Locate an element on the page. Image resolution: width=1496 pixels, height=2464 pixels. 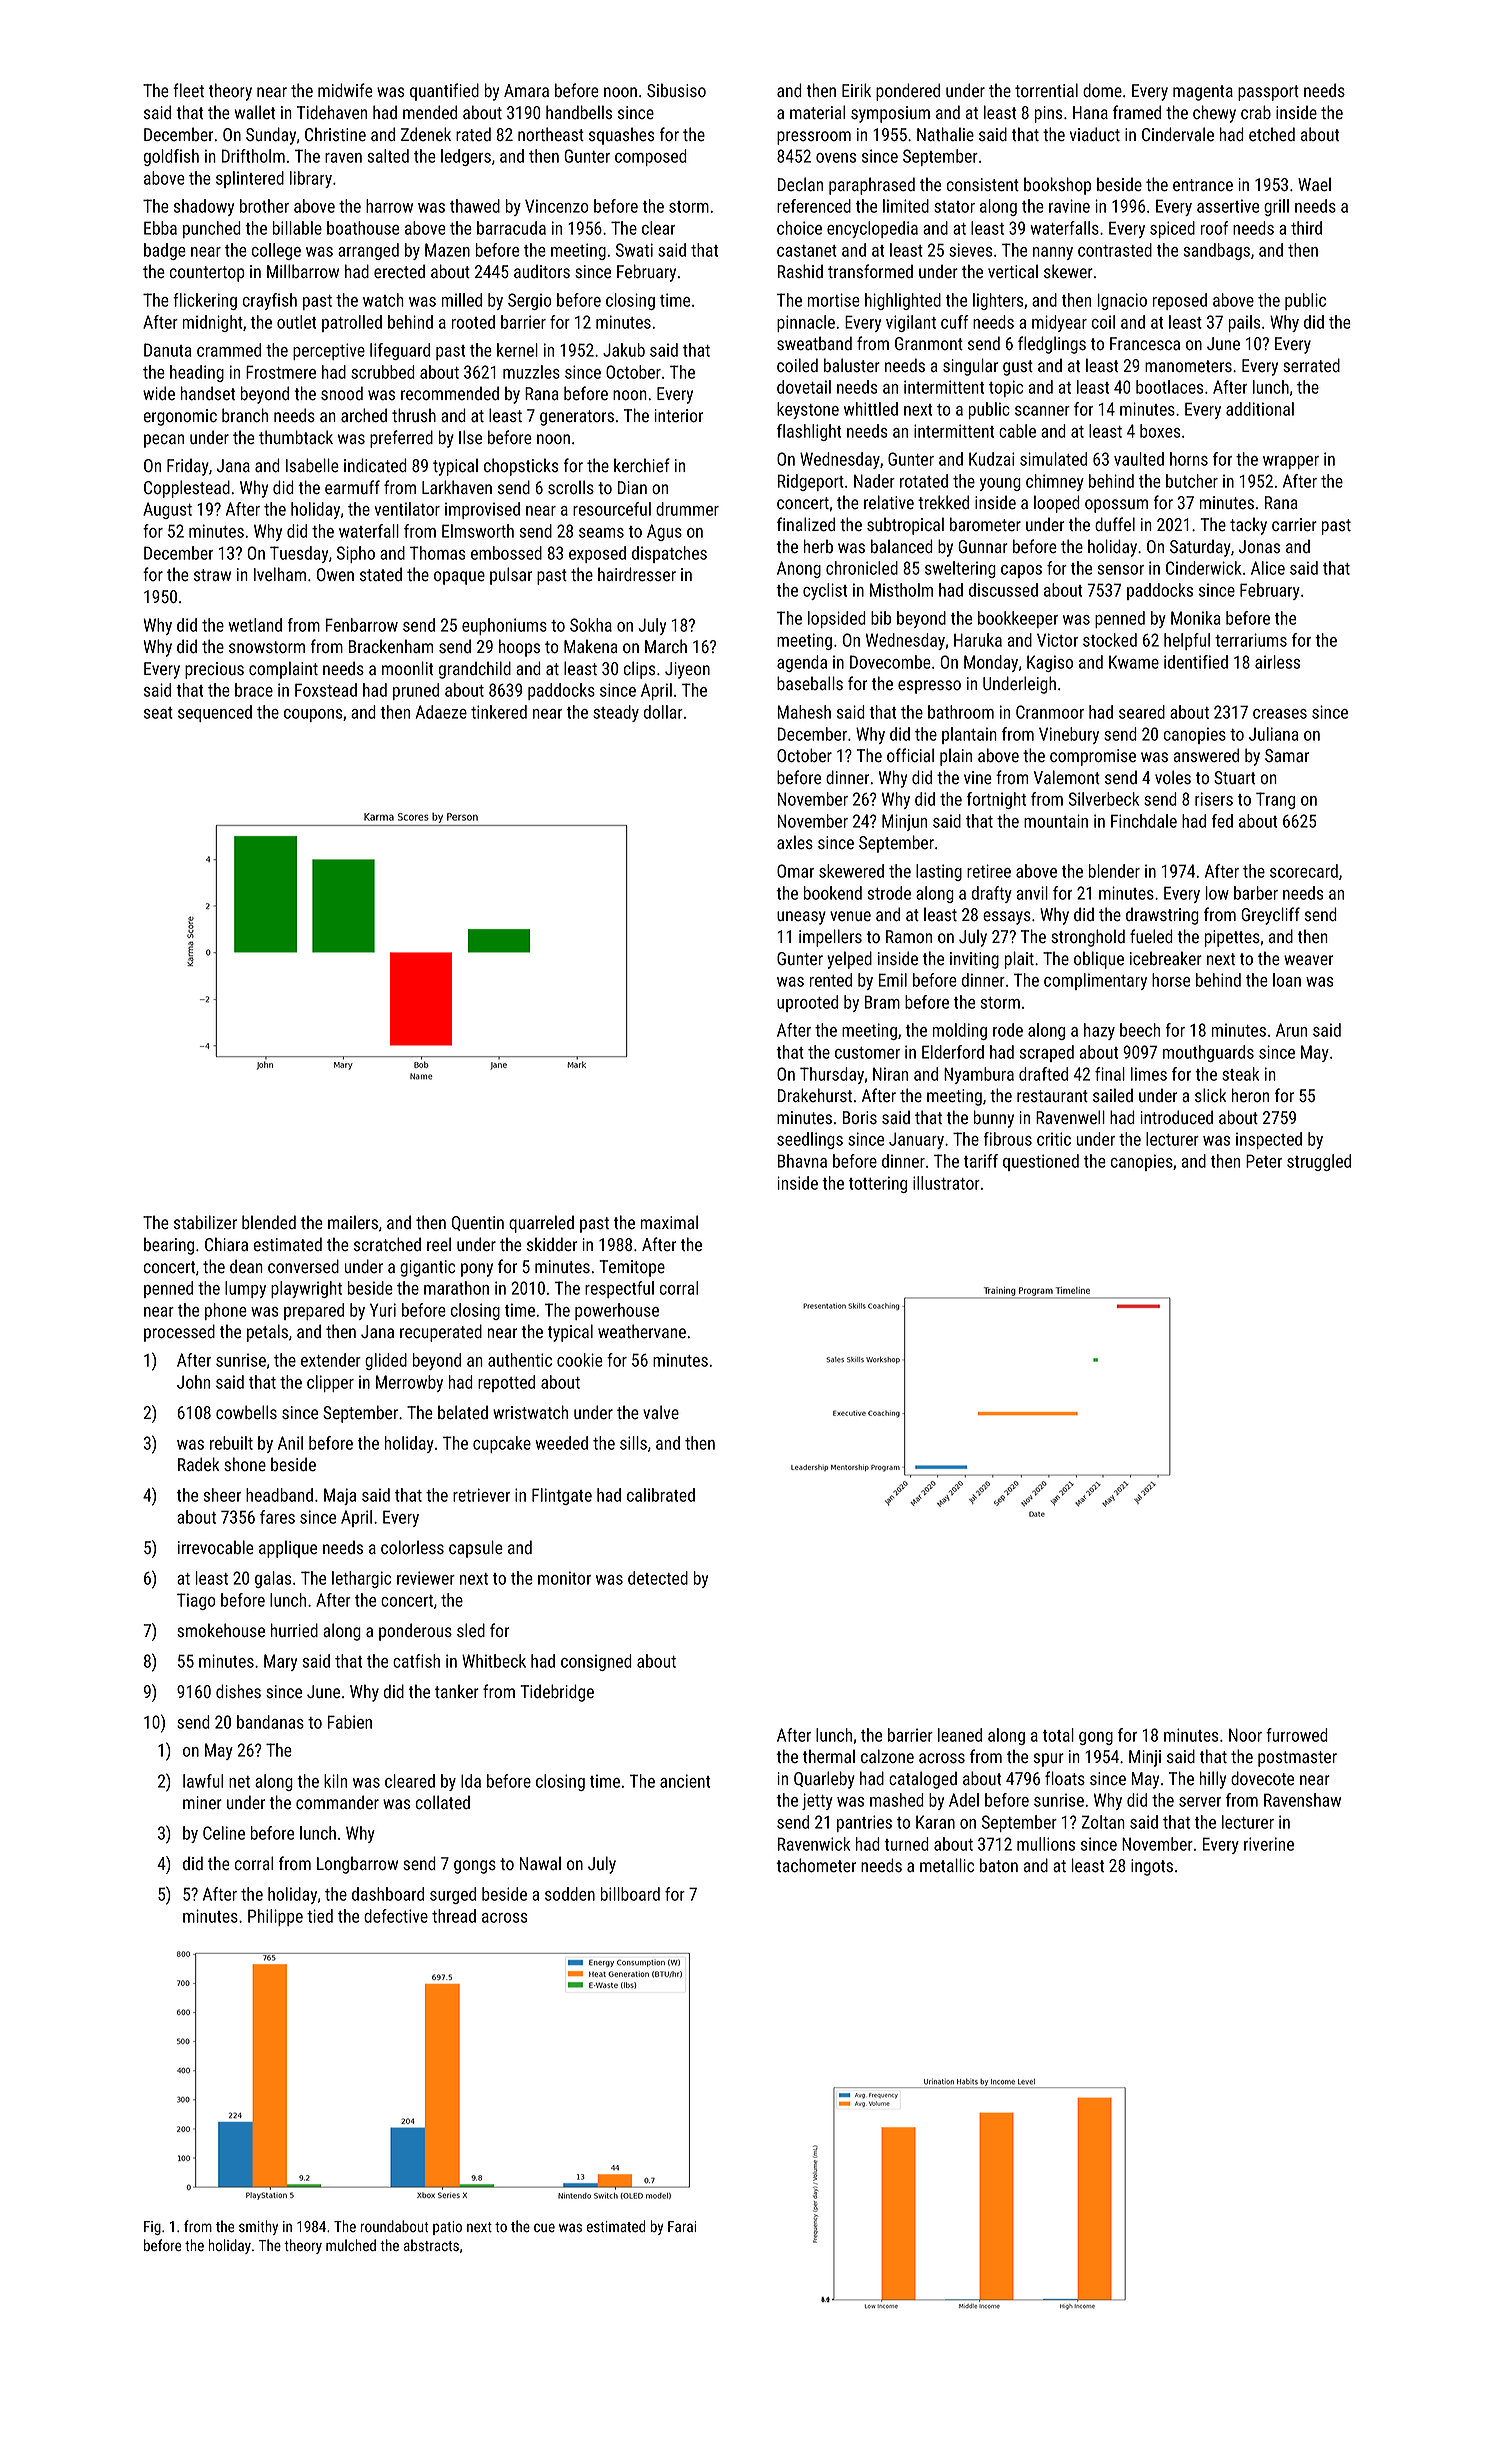
seat is located at coordinates (158, 713).
